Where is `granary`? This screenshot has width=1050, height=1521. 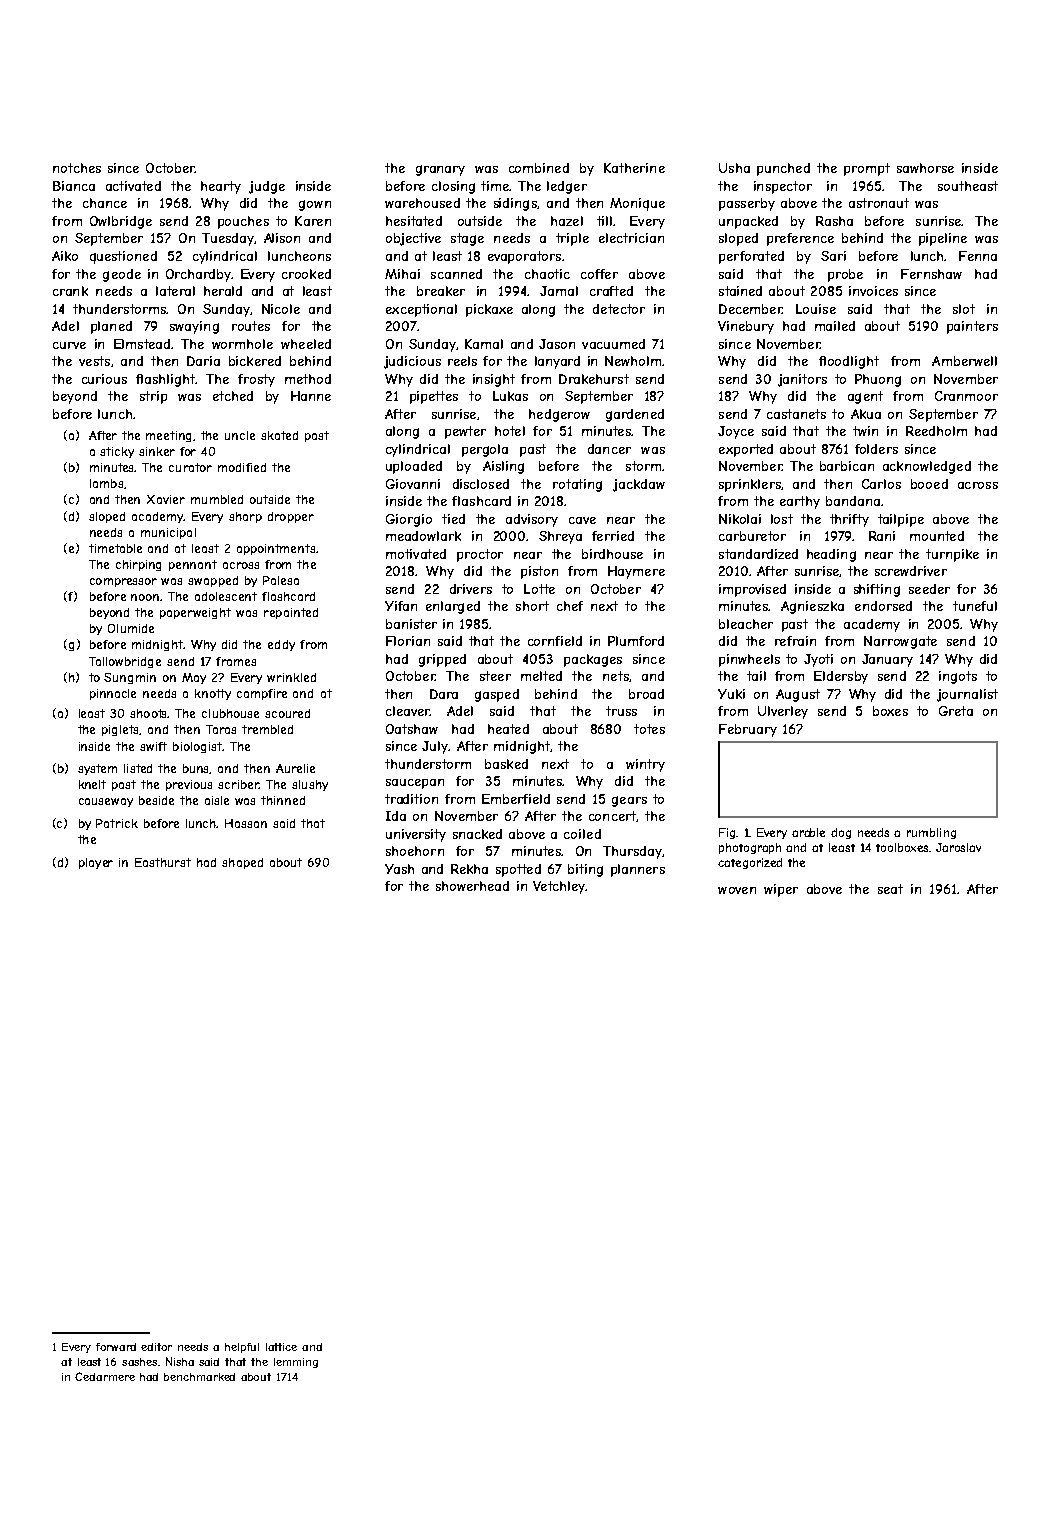 granary is located at coordinates (440, 170).
